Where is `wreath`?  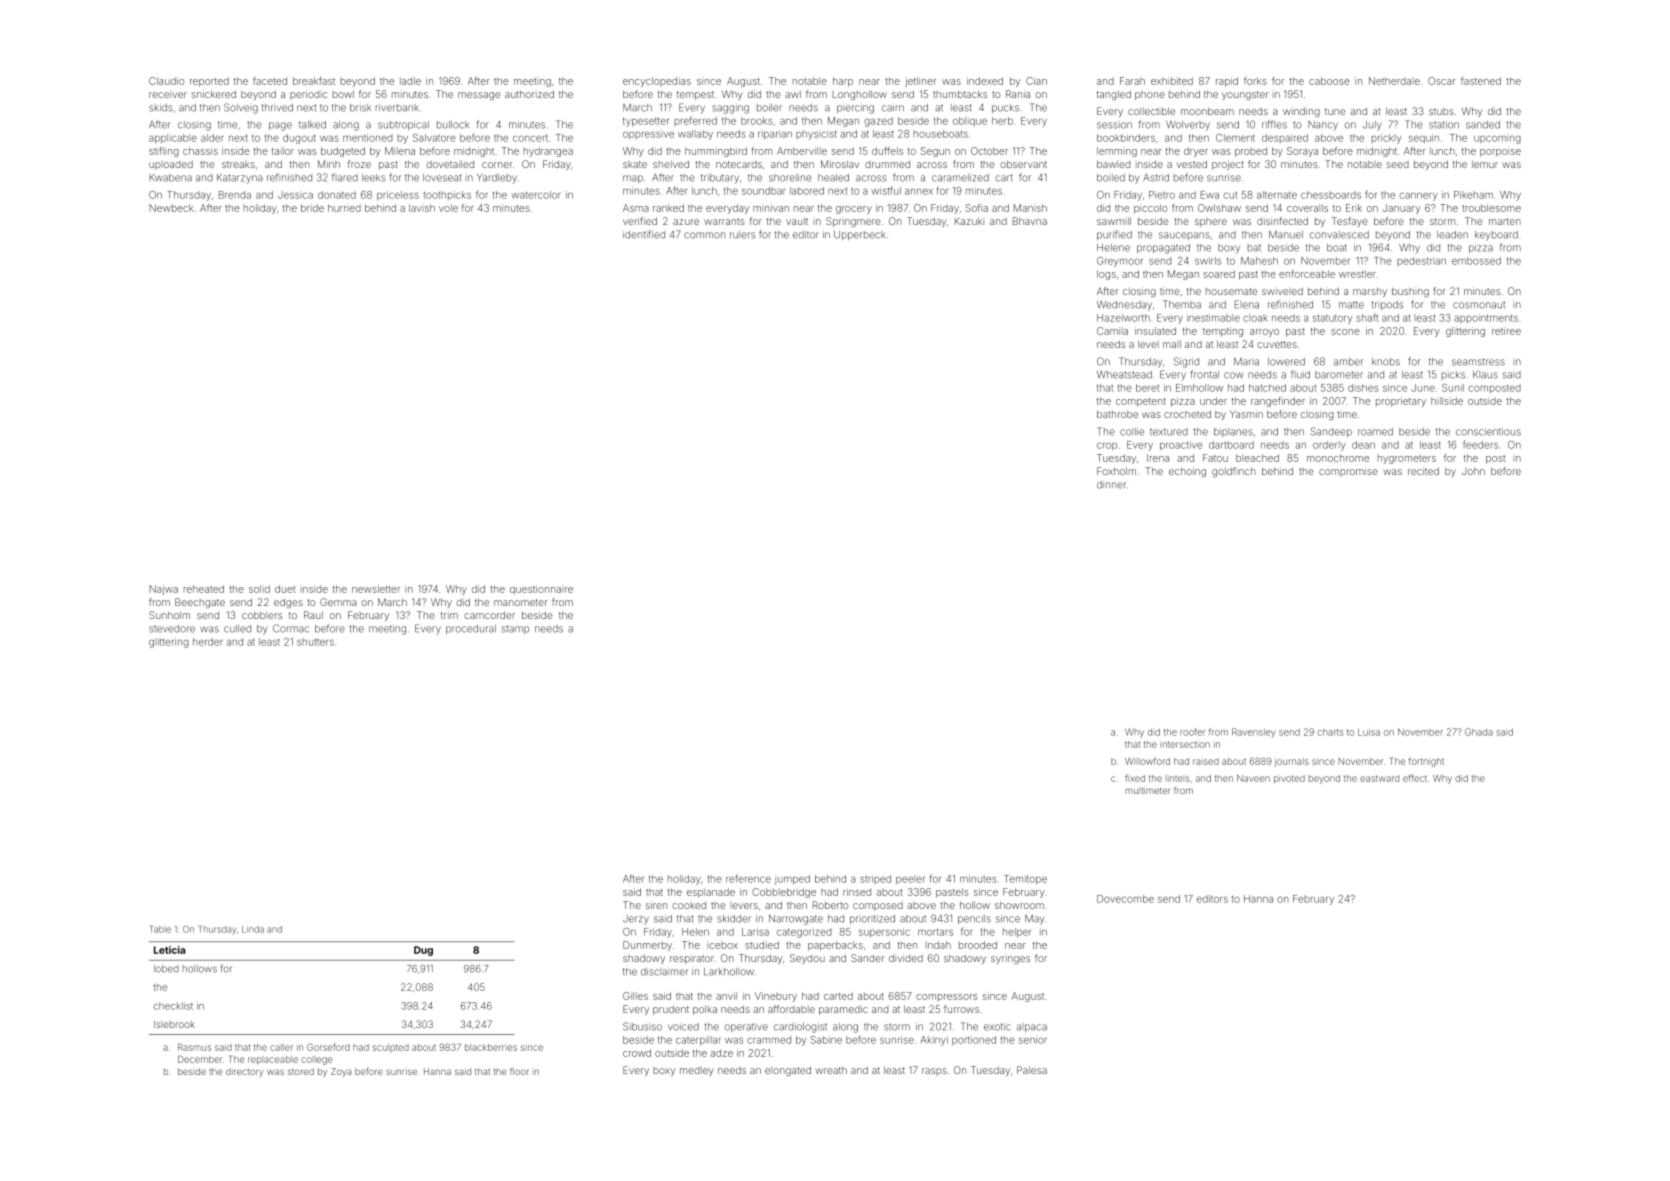 wreath is located at coordinates (831, 1070).
